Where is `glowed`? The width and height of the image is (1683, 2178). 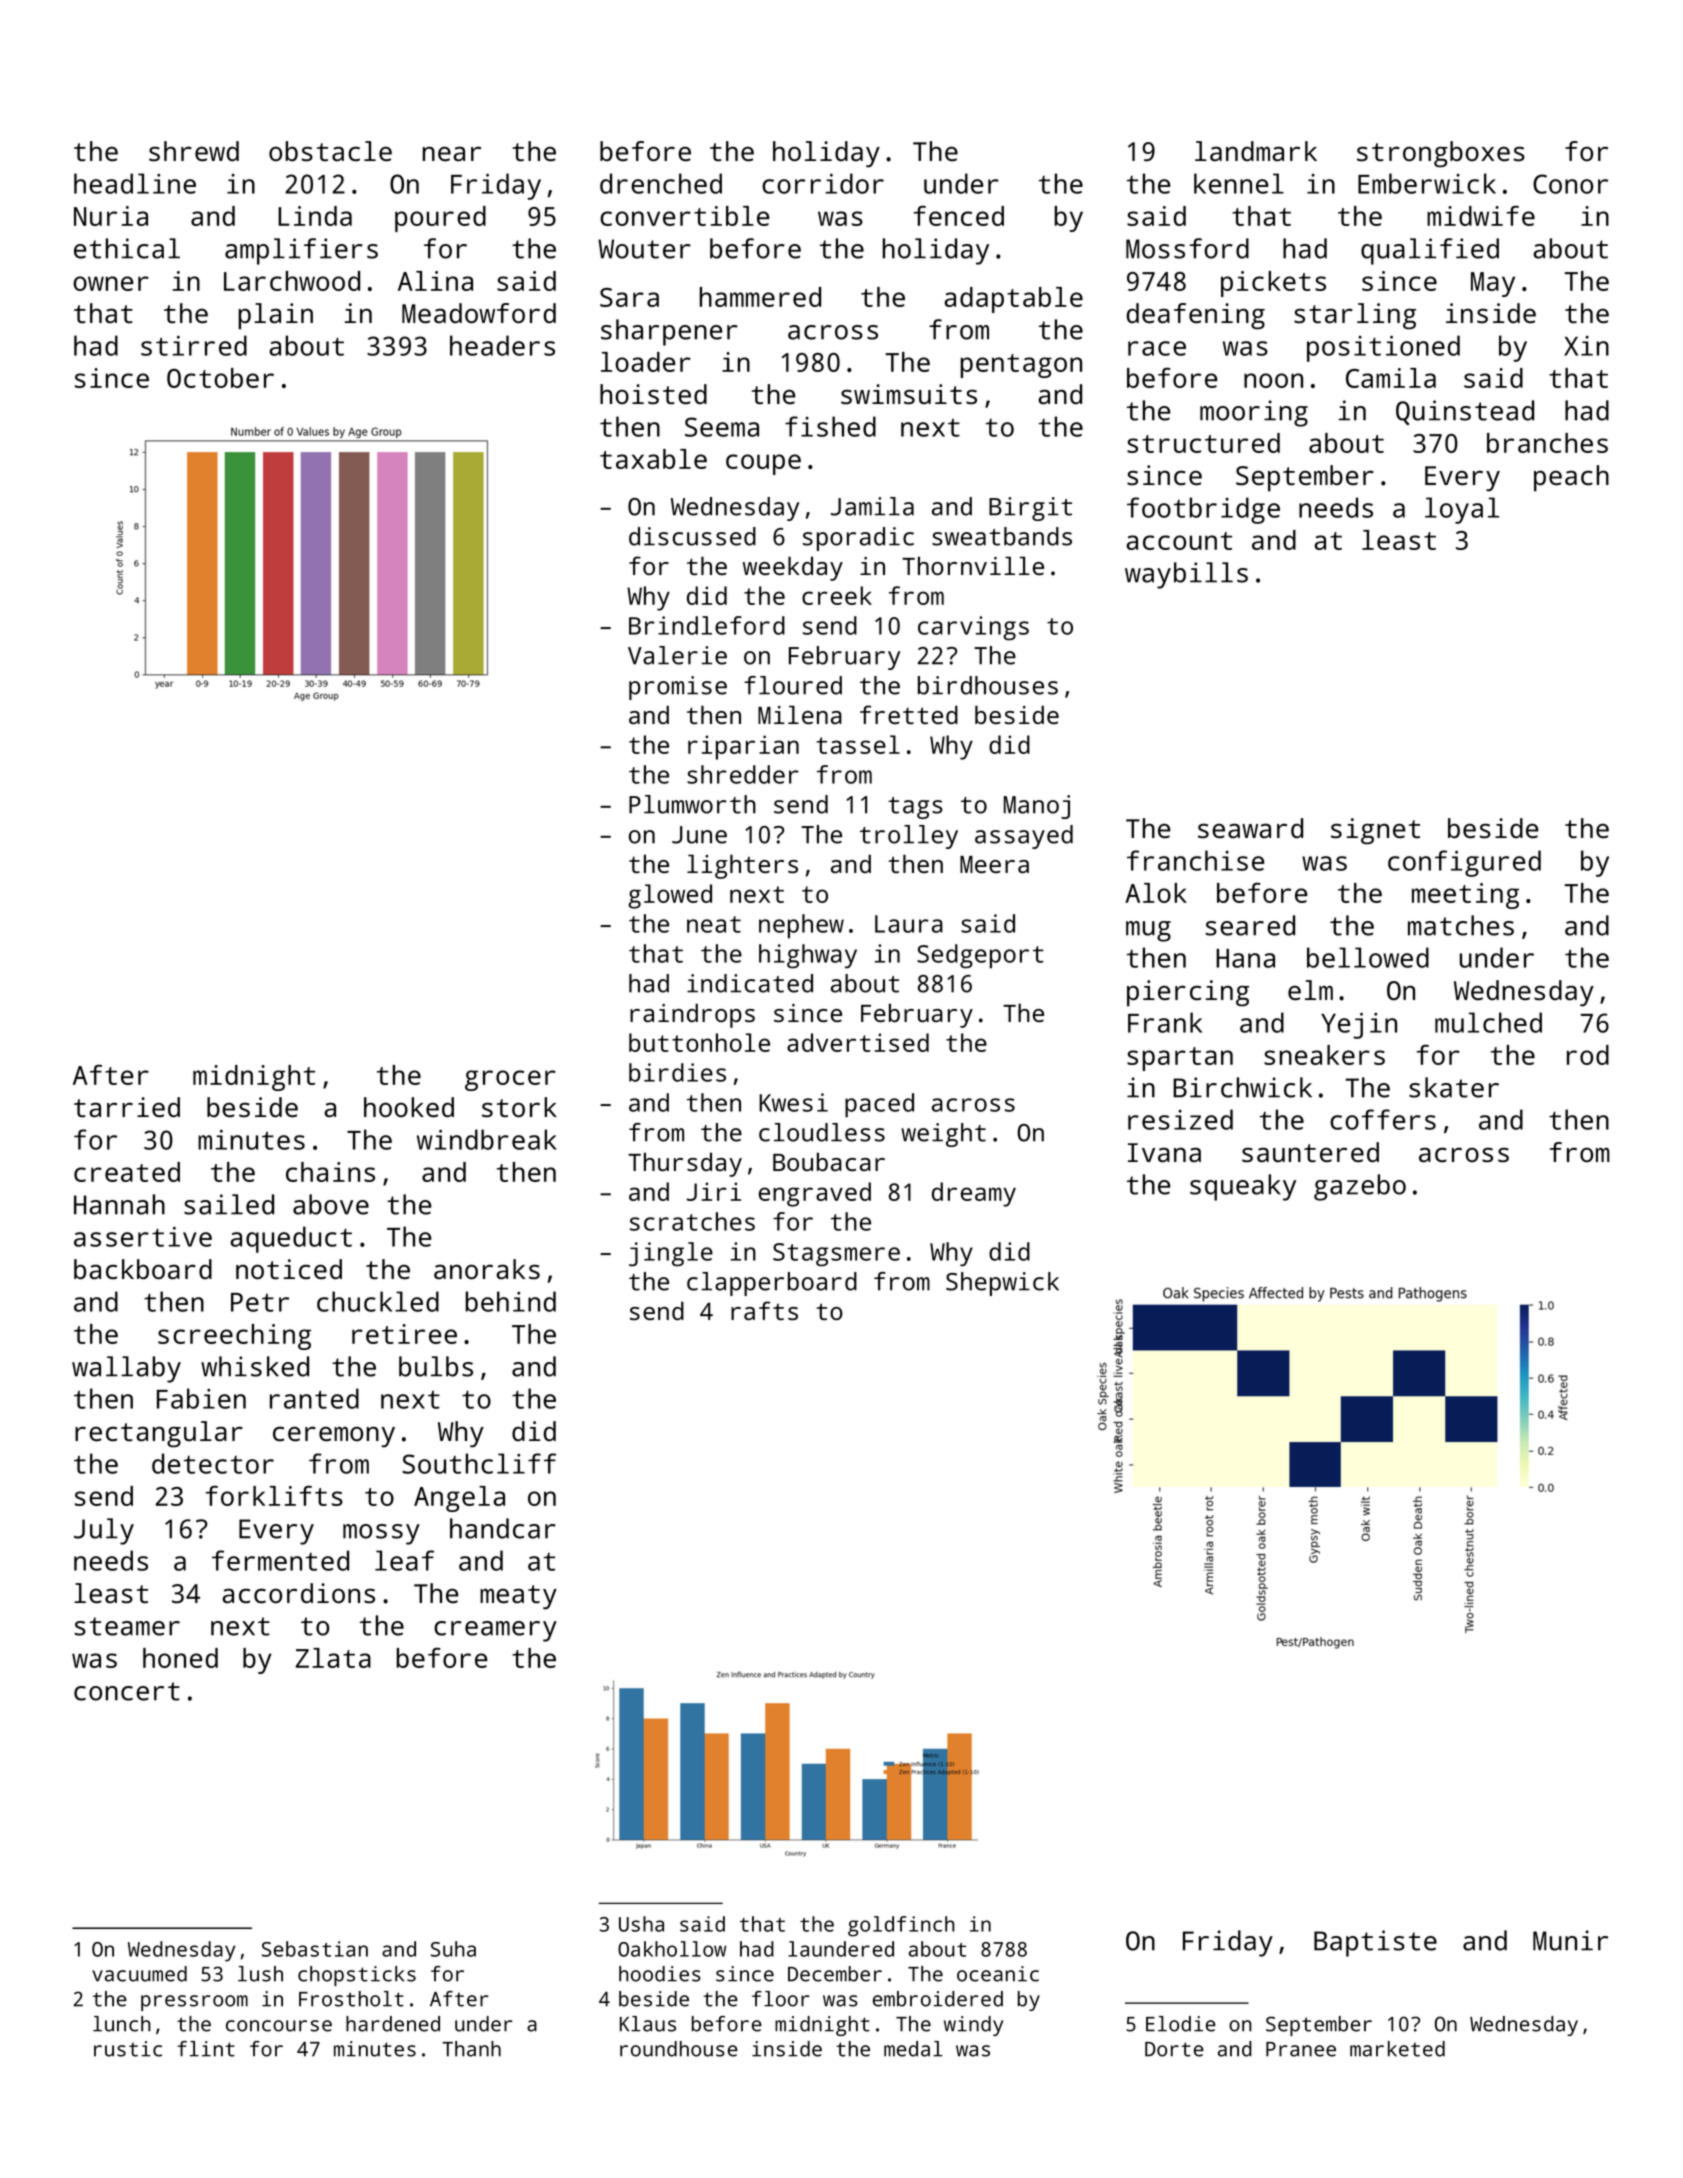 glowed is located at coordinates (670, 896).
